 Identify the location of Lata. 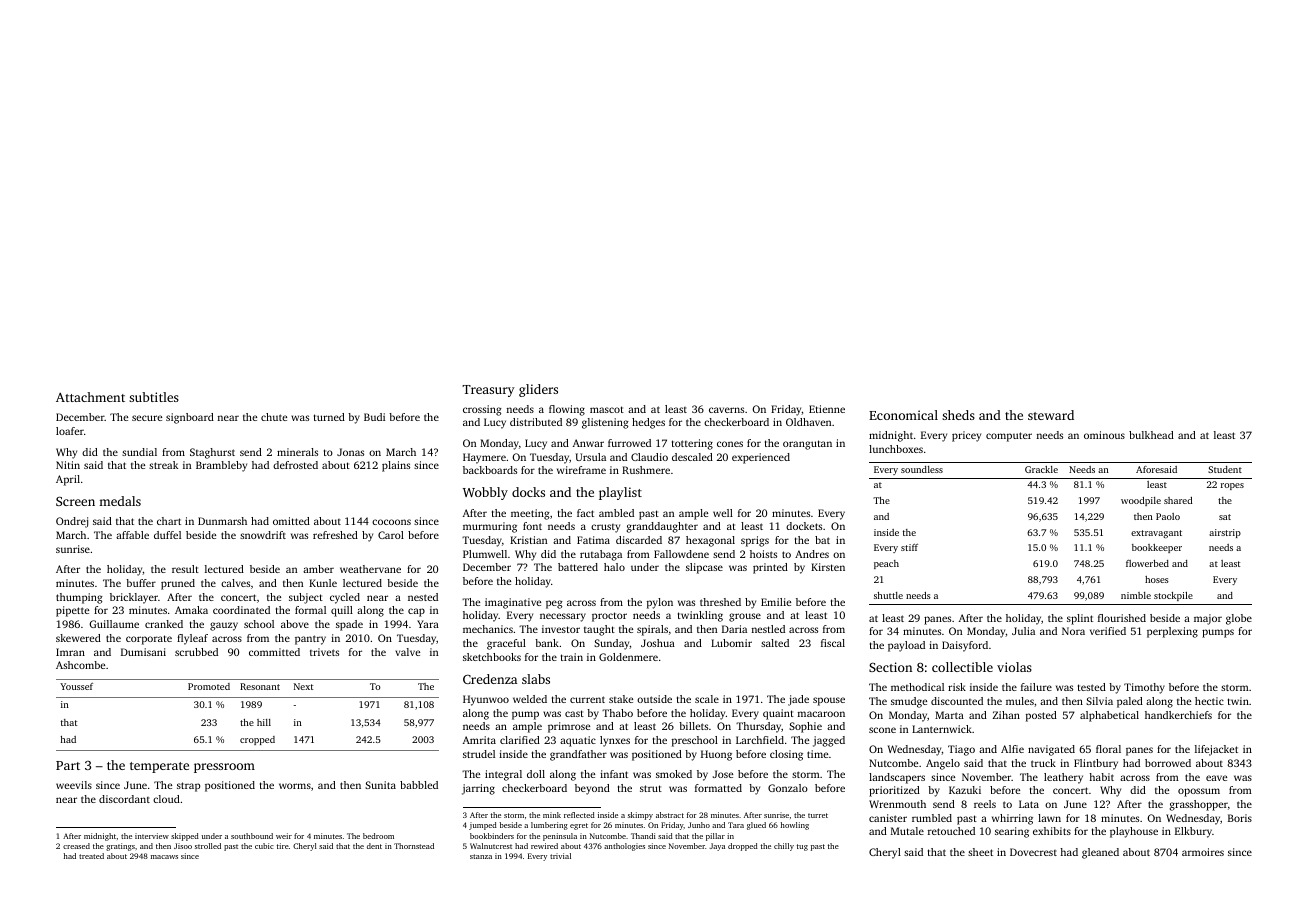
(1029, 804).
